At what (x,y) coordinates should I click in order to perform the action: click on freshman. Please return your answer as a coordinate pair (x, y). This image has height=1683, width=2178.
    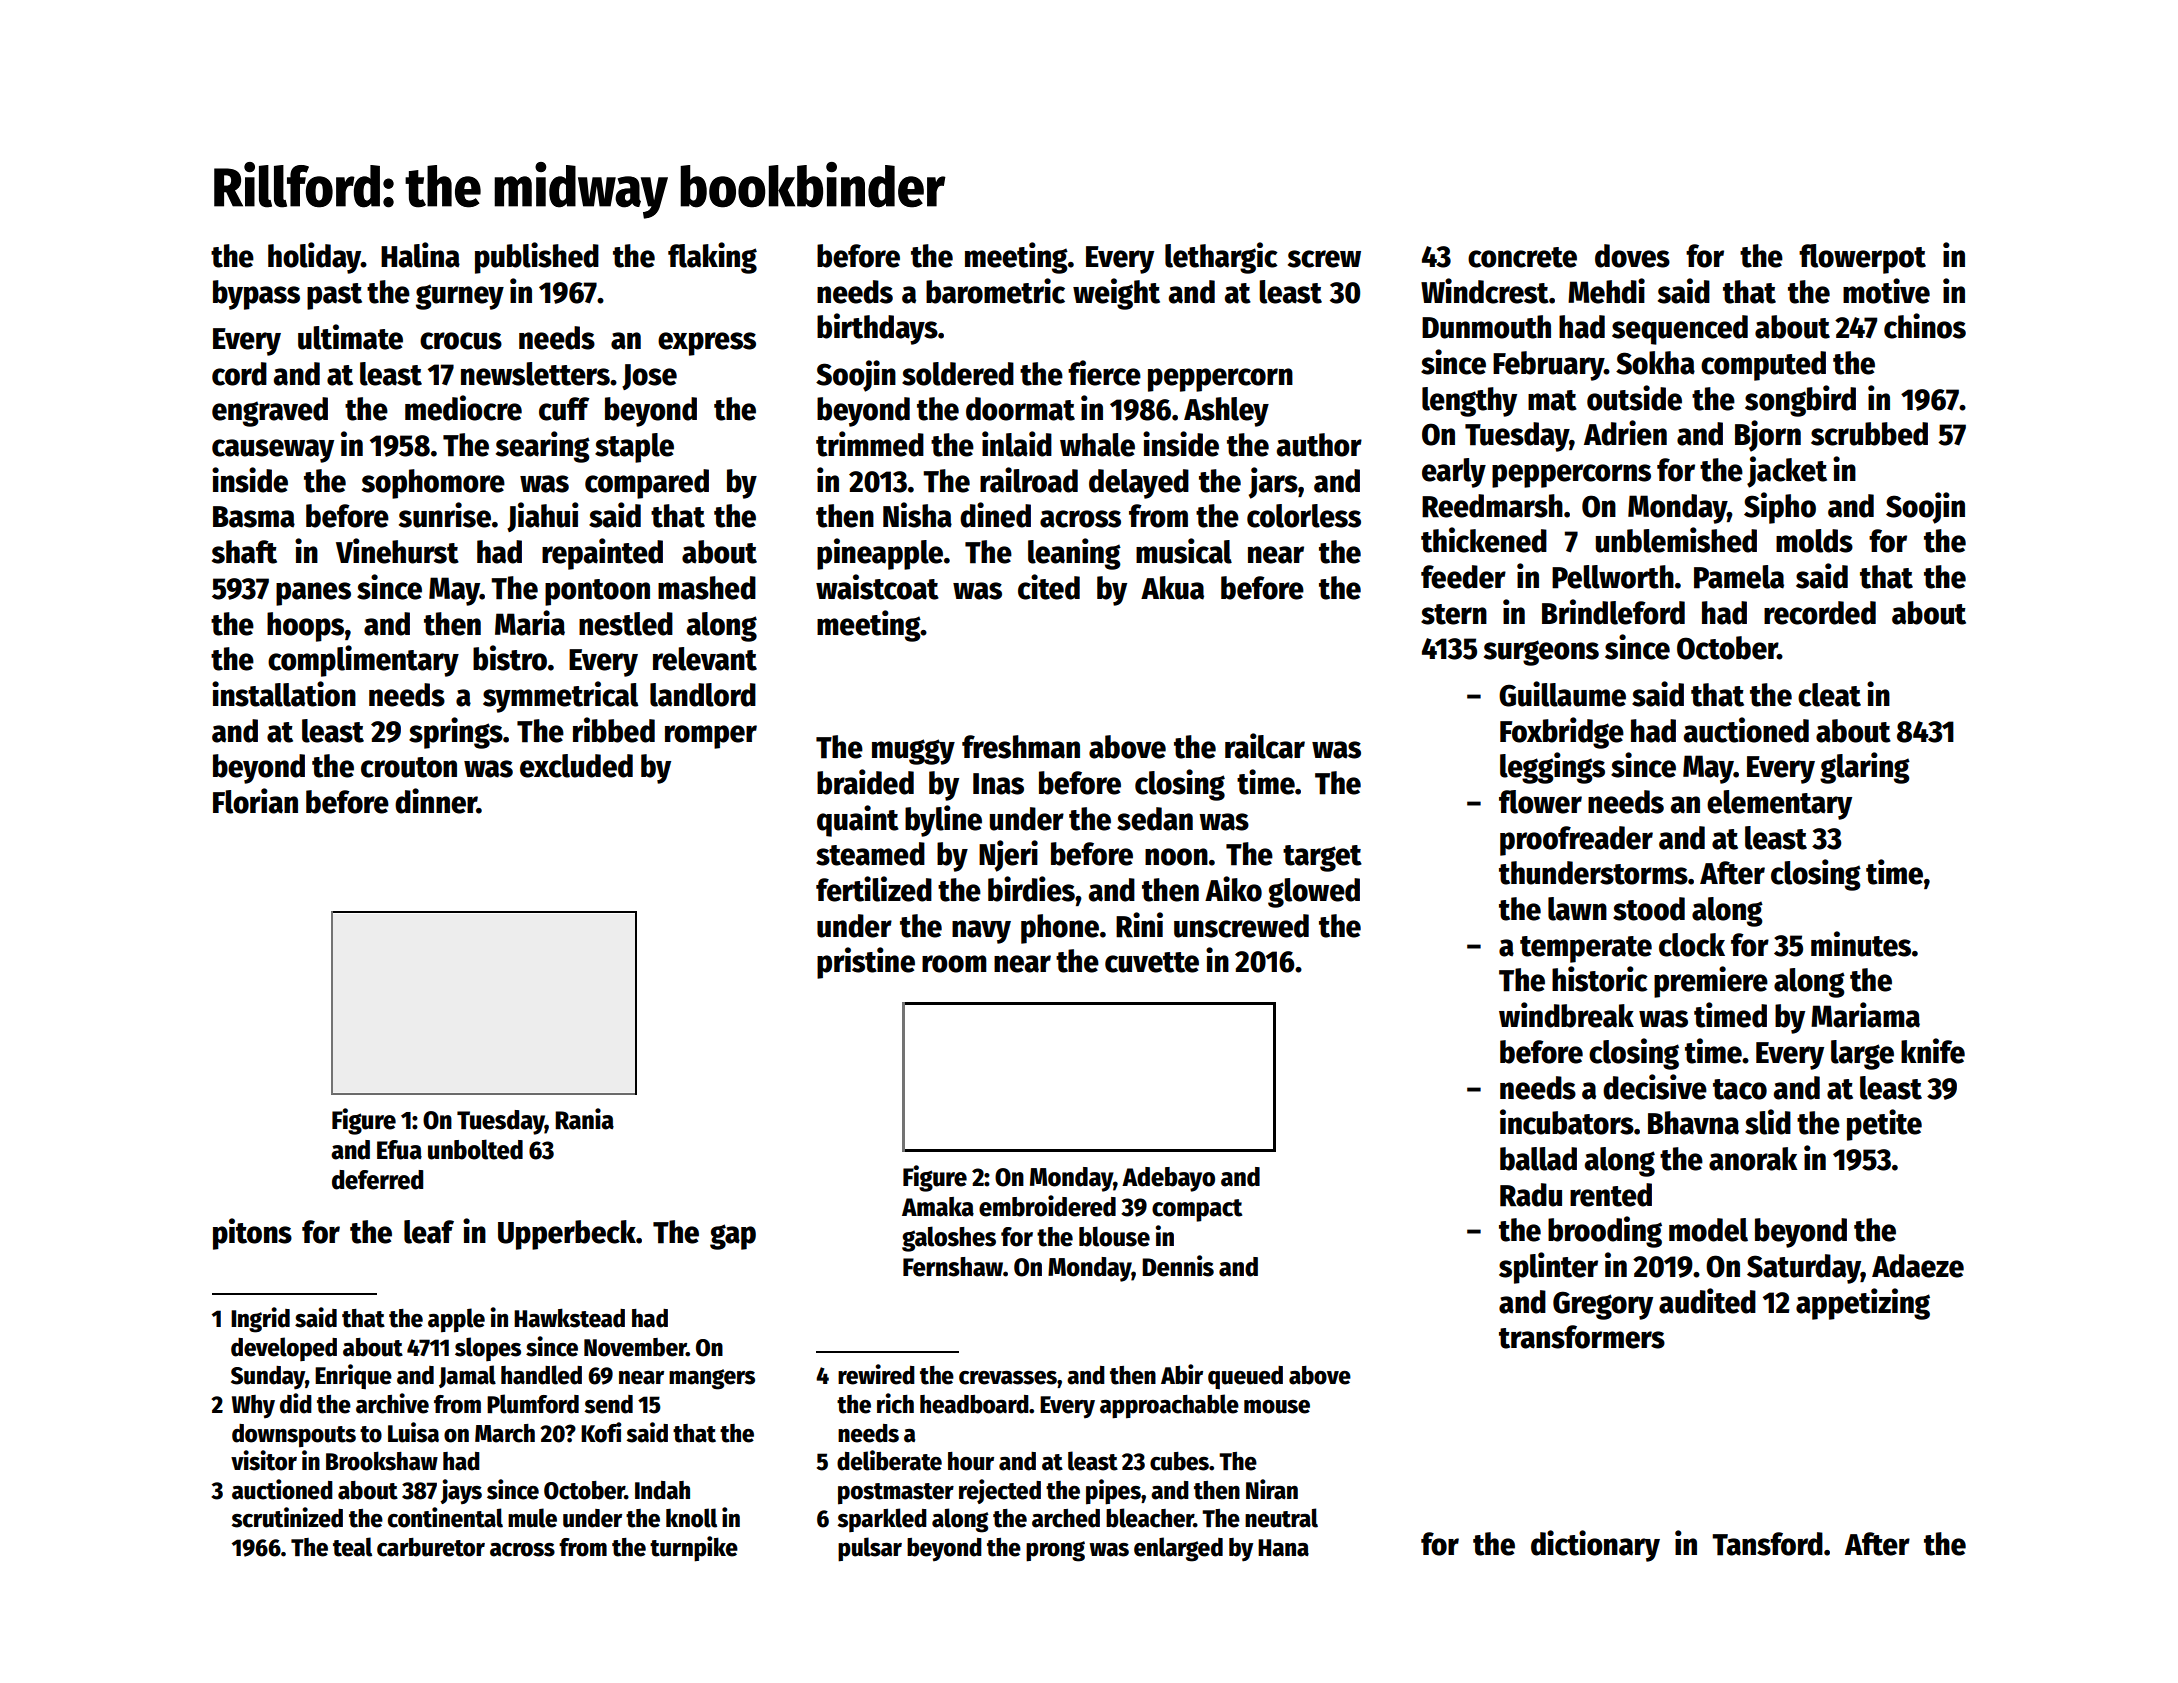
    Looking at the image, I should click on (1021, 747).
